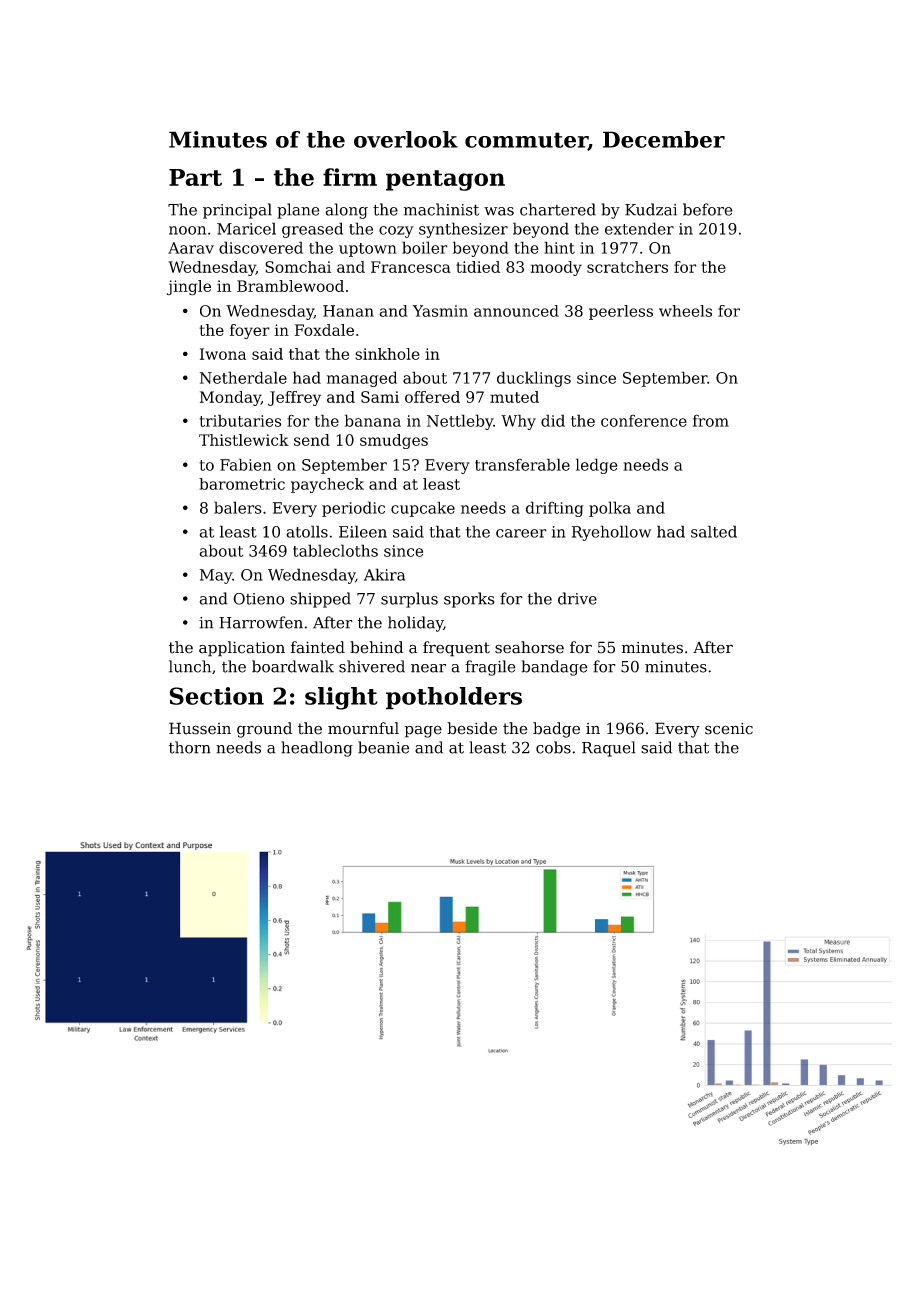 This image has height=1311, width=924. I want to click on shivered, so click(372, 666).
